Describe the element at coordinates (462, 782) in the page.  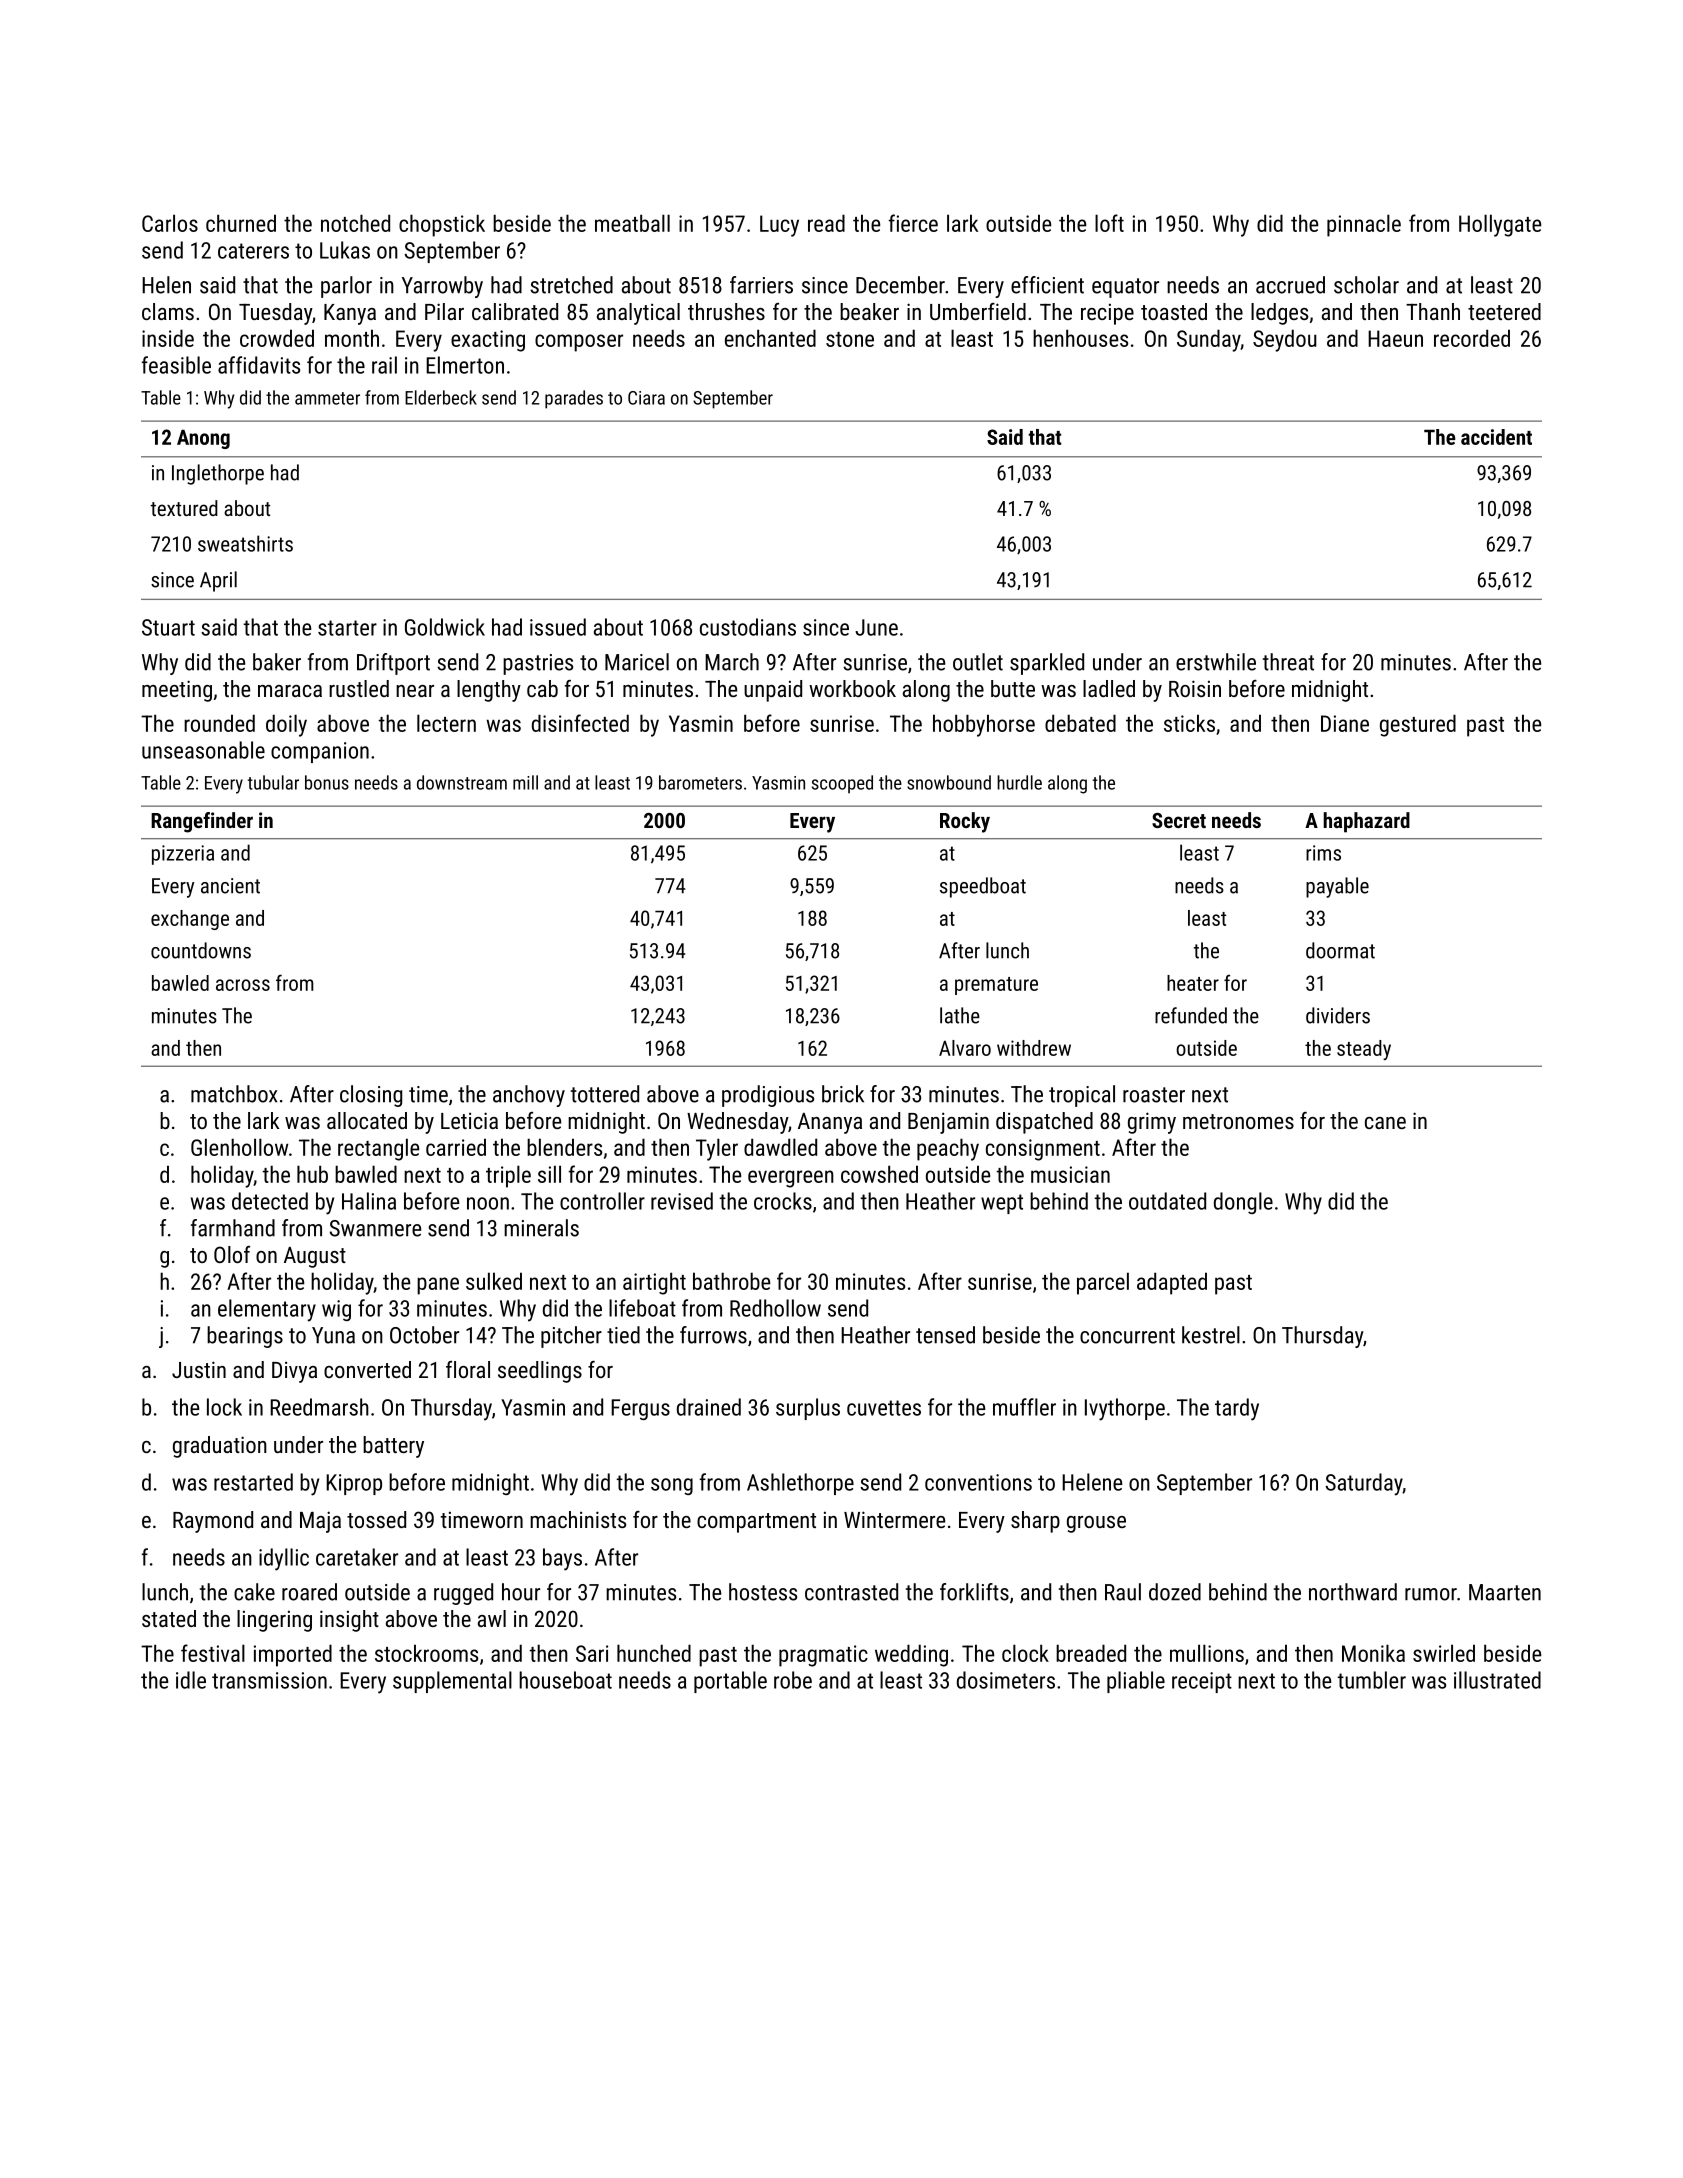
I see `downstream` at that location.
